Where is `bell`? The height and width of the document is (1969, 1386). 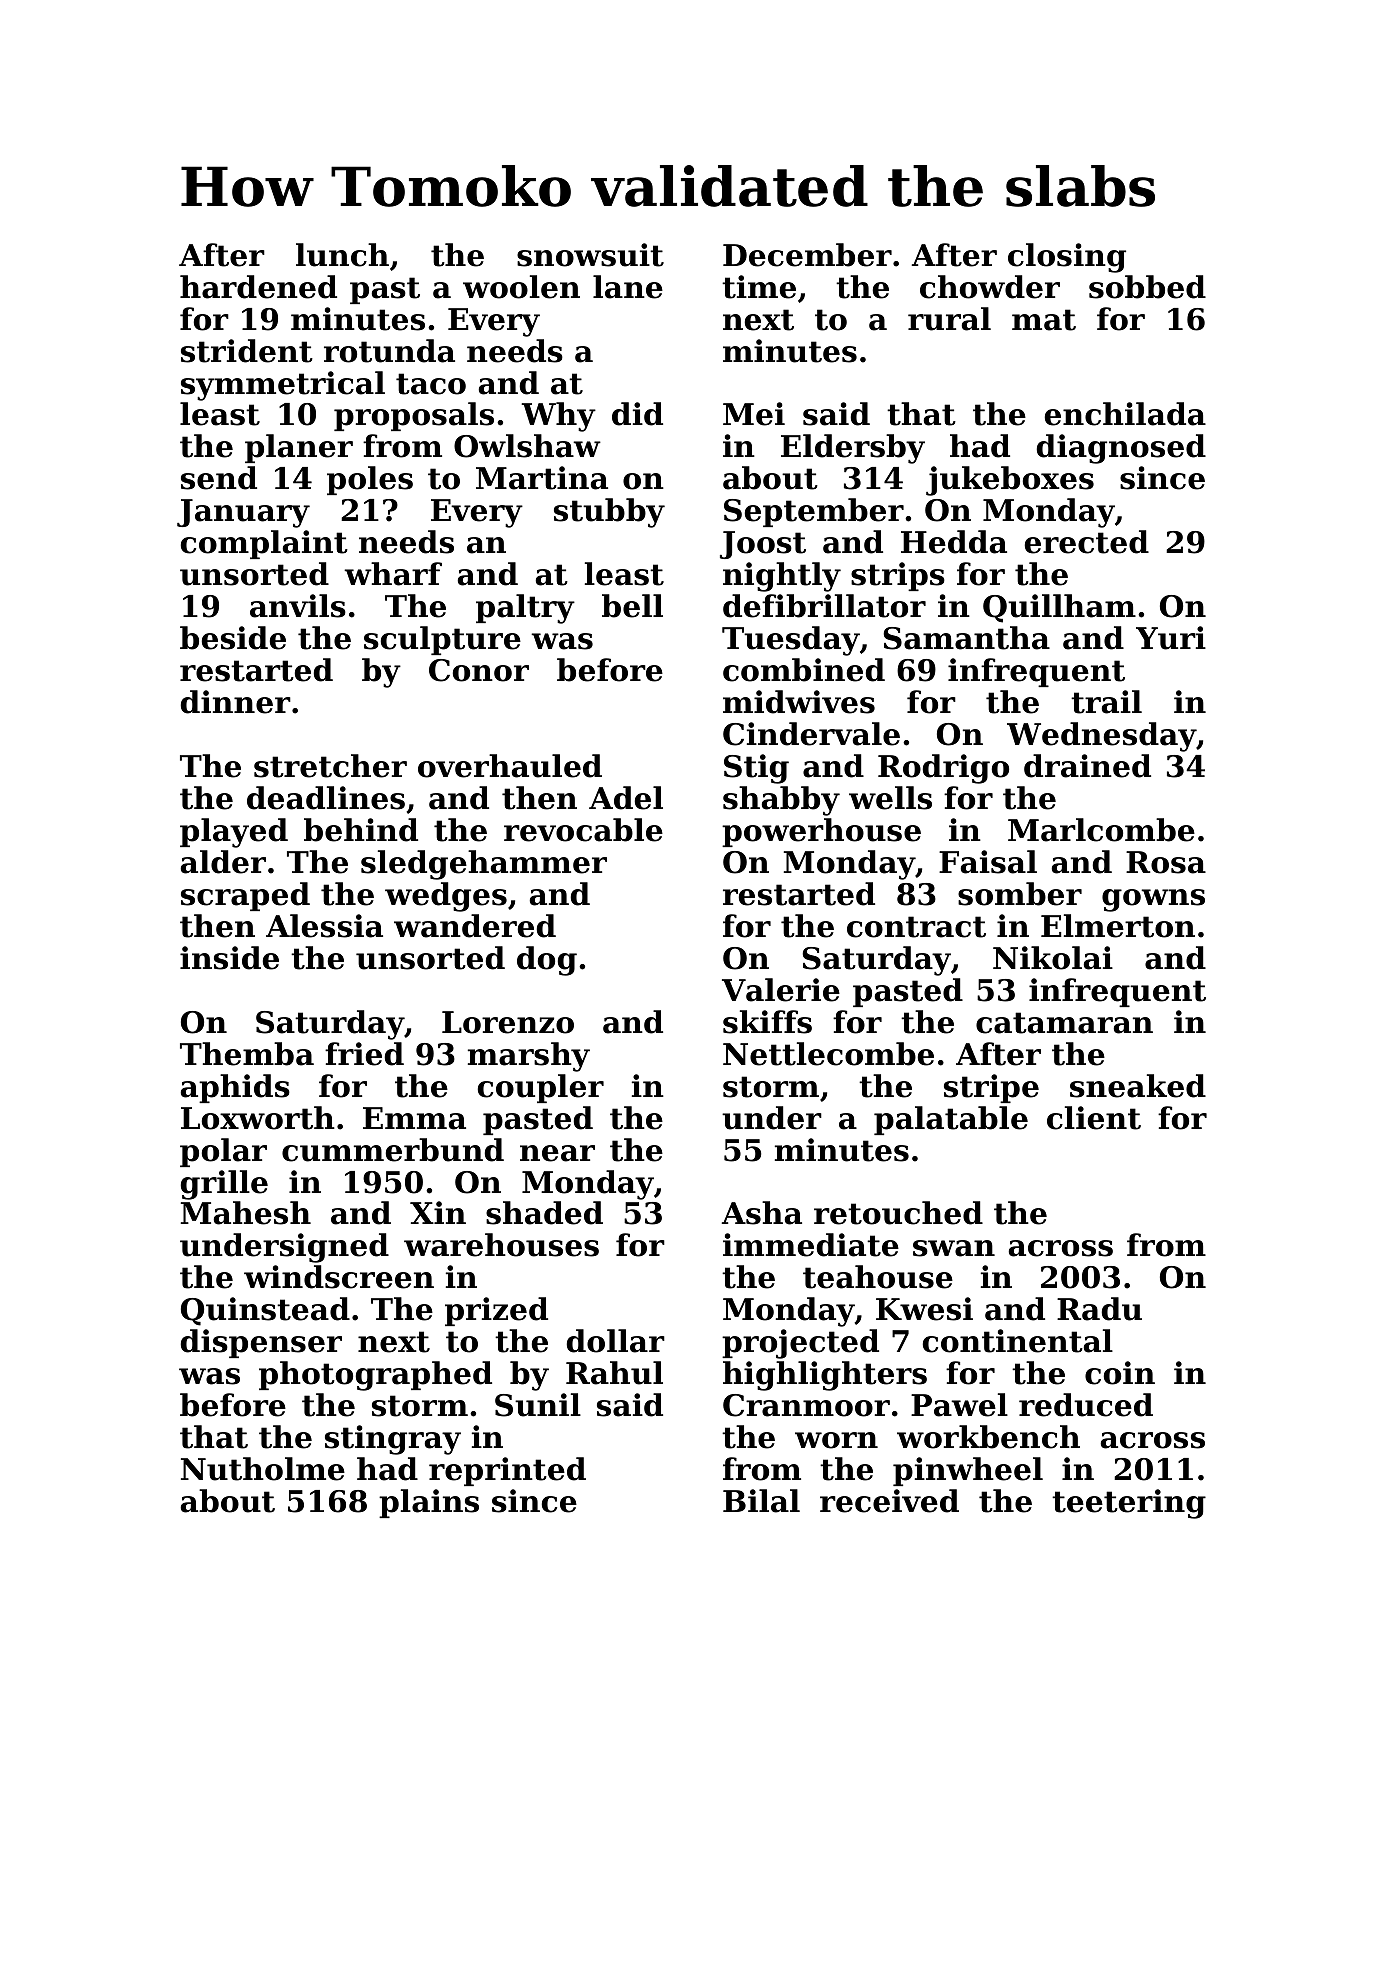 bell is located at coordinates (632, 606).
